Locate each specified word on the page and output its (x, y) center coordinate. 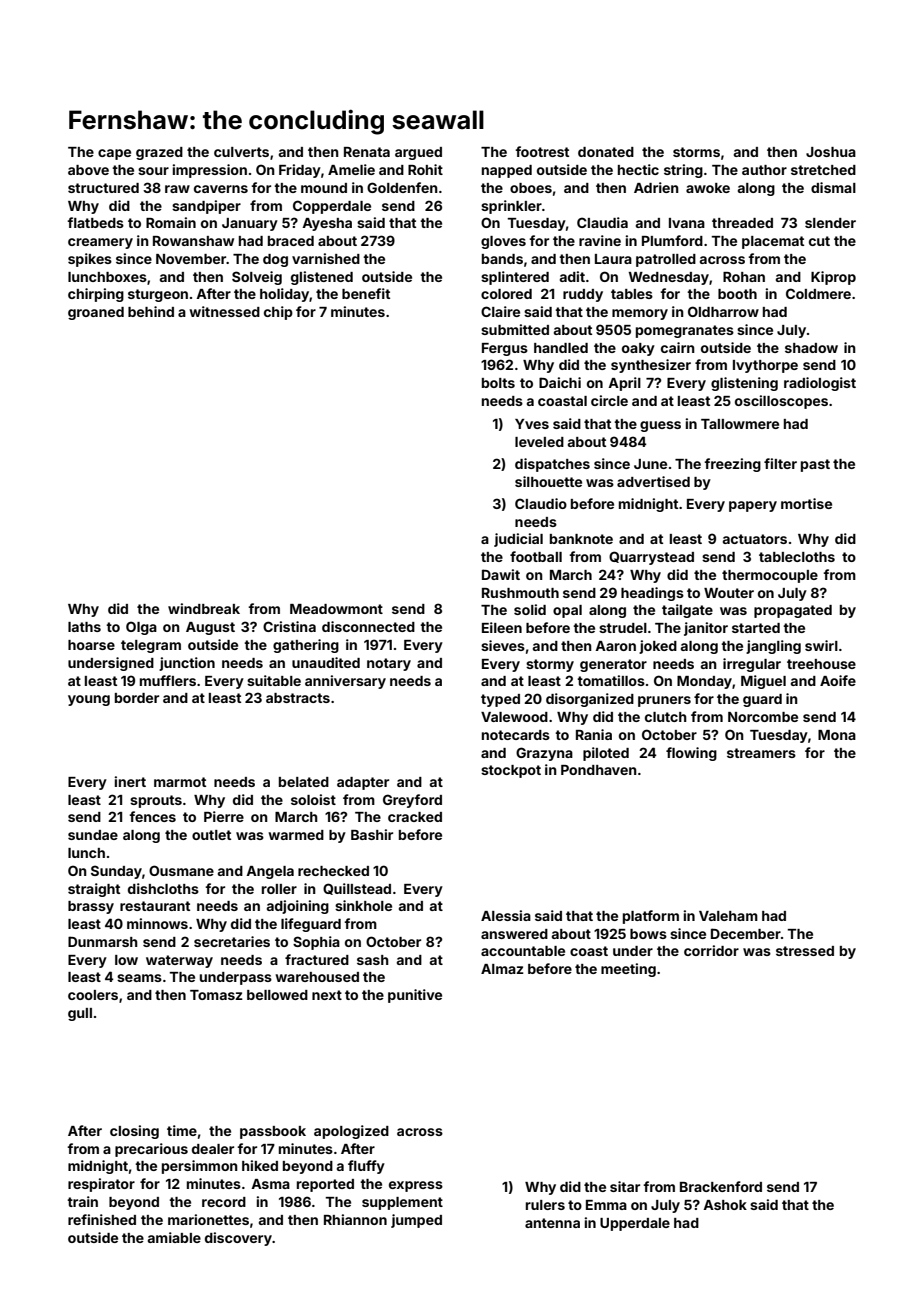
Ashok (725, 1205)
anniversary (345, 682)
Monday (704, 682)
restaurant (155, 906)
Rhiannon (355, 1219)
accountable (523, 951)
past (815, 465)
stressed (805, 951)
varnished (326, 258)
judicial (518, 540)
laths (84, 627)
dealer (213, 1149)
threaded (742, 223)
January (250, 224)
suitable (274, 680)
